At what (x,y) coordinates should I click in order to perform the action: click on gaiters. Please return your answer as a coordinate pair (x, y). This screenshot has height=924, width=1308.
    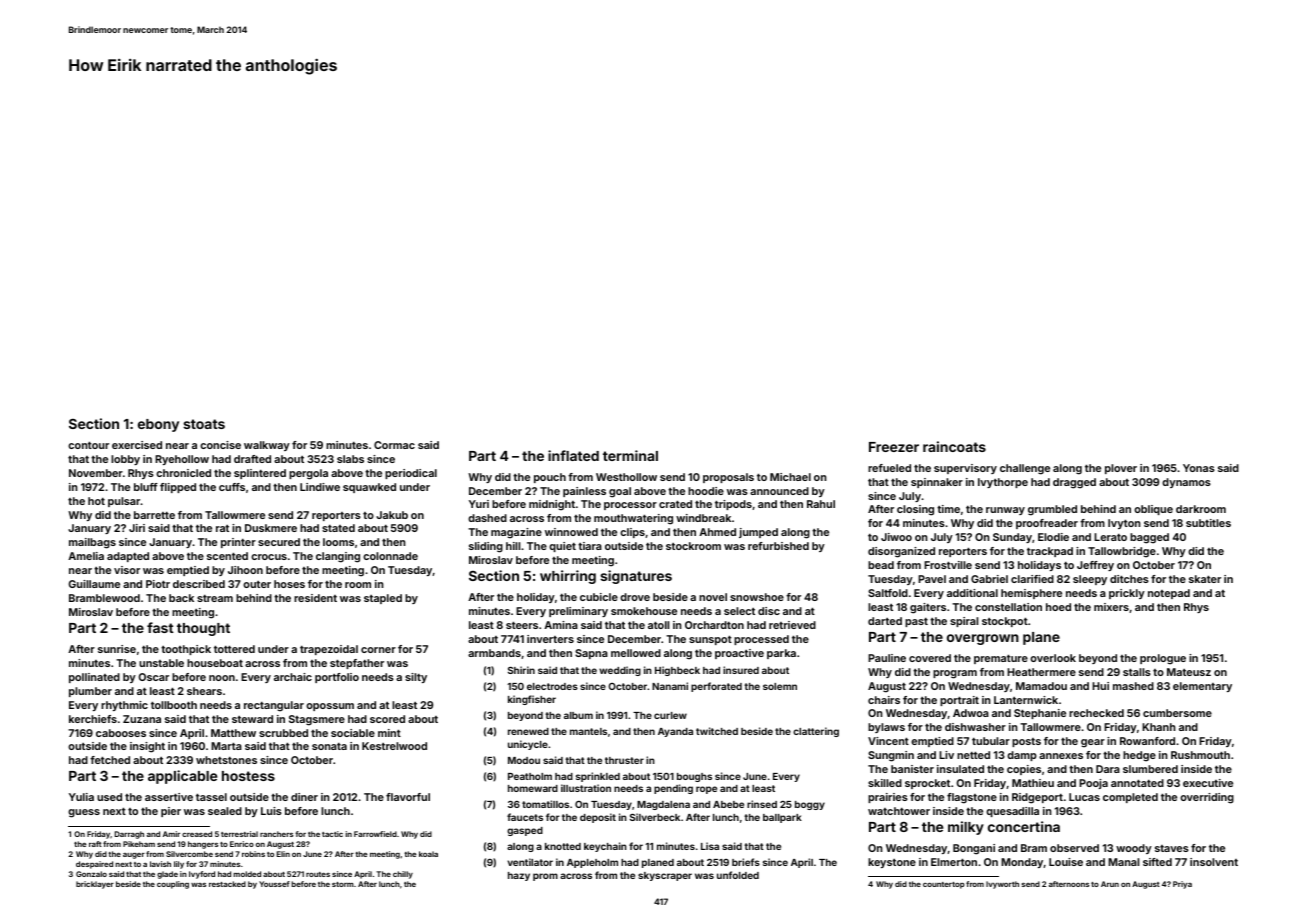
    Looking at the image, I should click on (928, 608).
